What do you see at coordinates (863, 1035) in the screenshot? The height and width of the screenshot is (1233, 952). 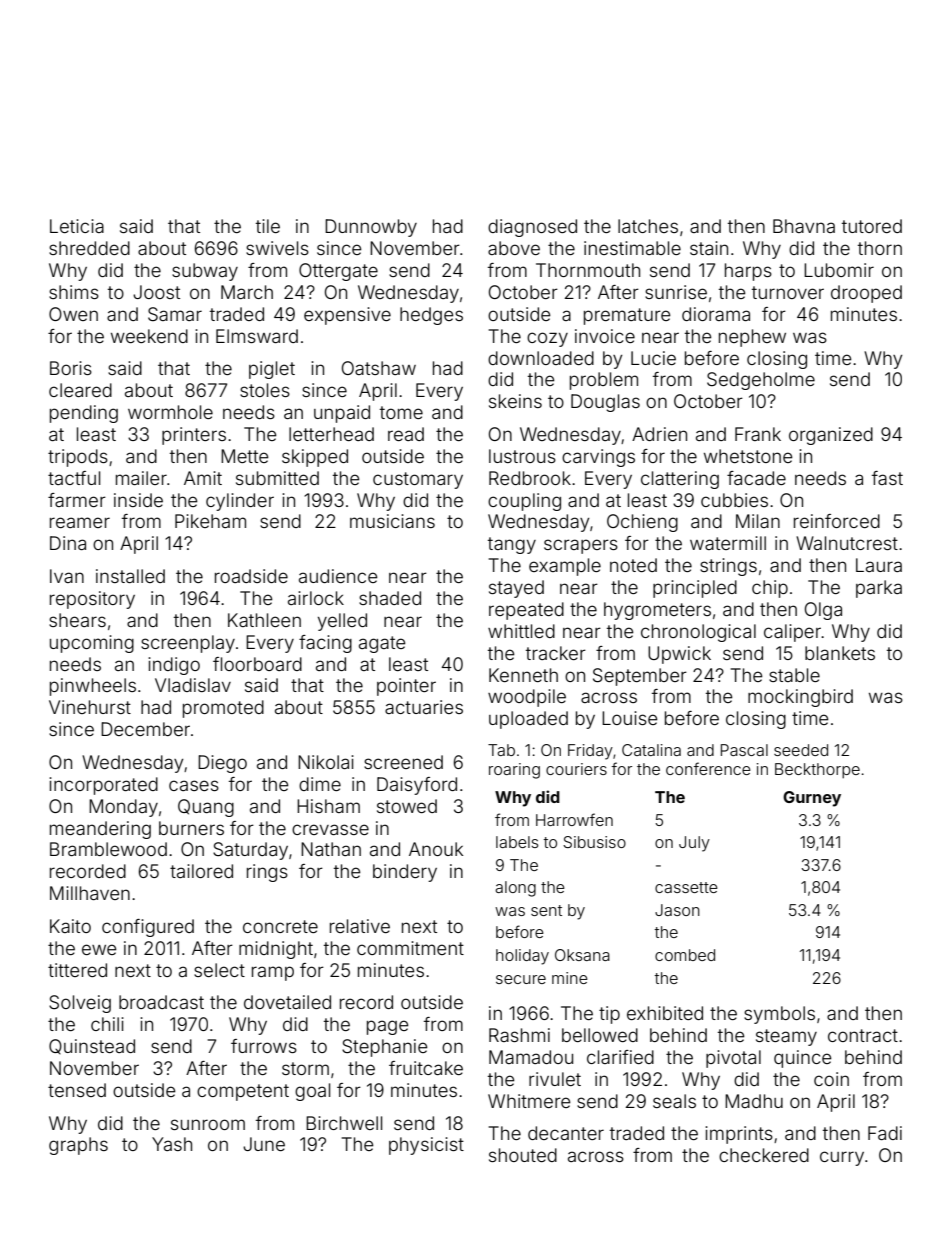 I see `contract` at bounding box center [863, 1035].
